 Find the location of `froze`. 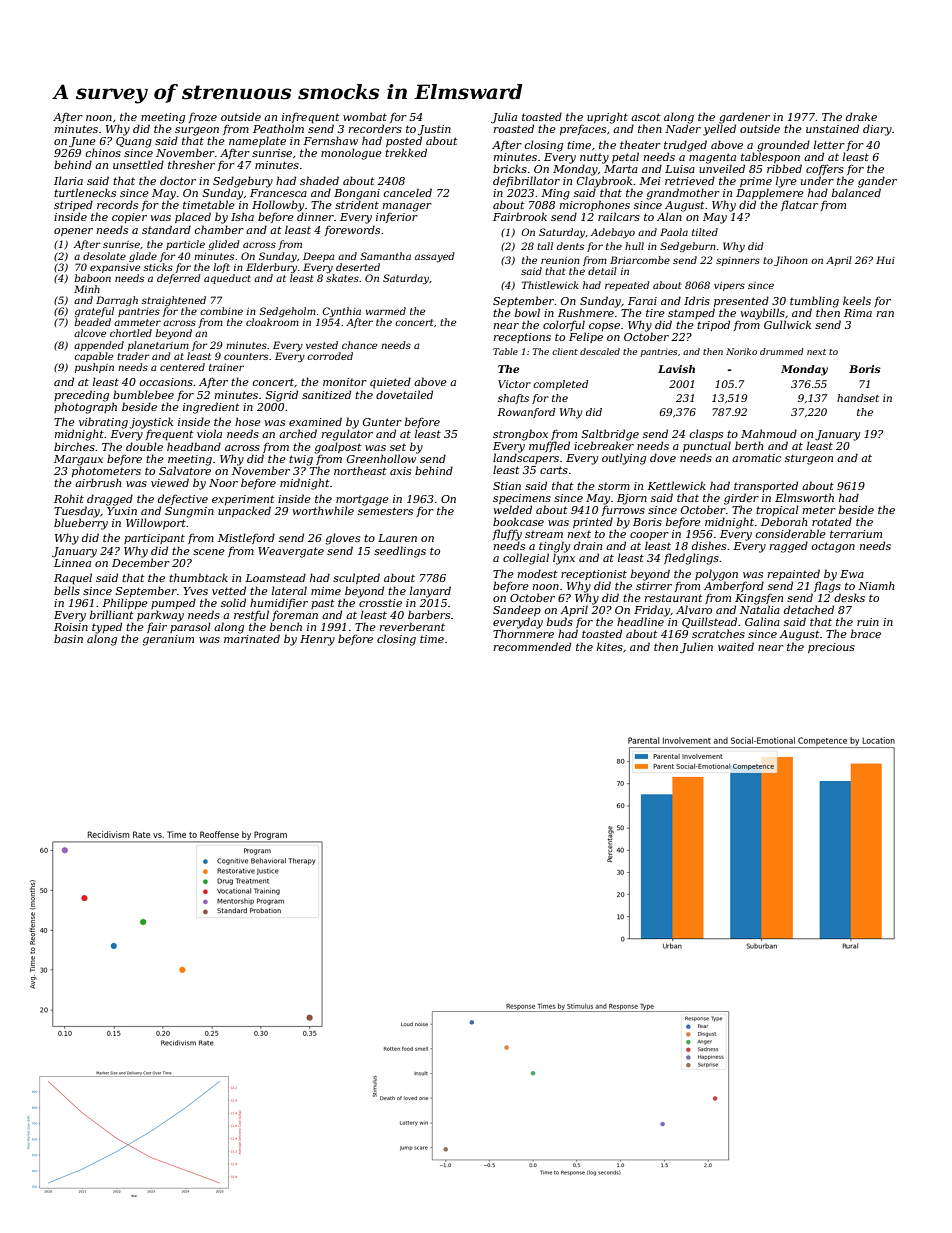

froze is located at coordinates (203, 117).
